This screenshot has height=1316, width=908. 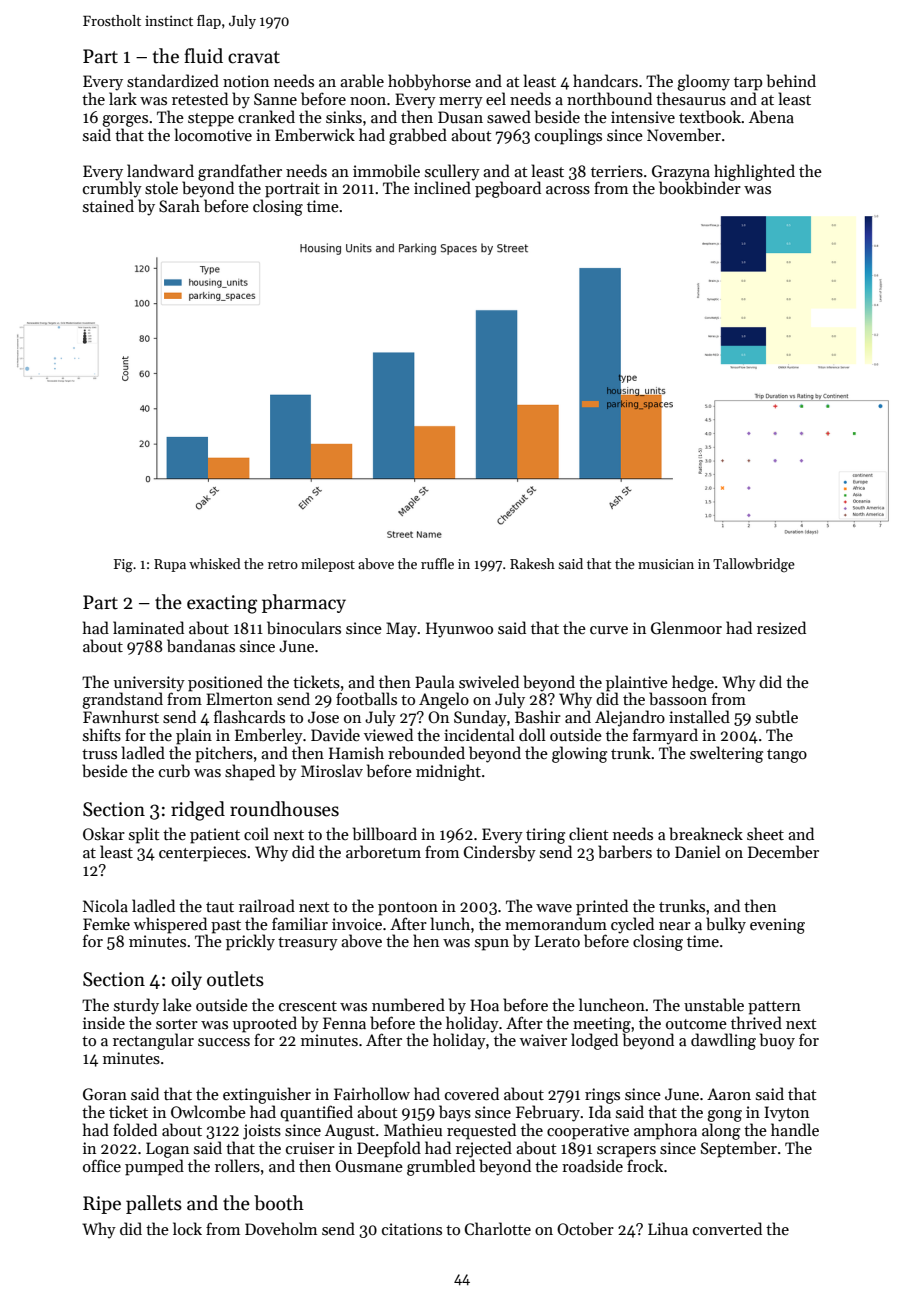 What do you see at coordinates (508, 189) in the screenshot?
I see `pegboard` at bounding box center [508, 189].
